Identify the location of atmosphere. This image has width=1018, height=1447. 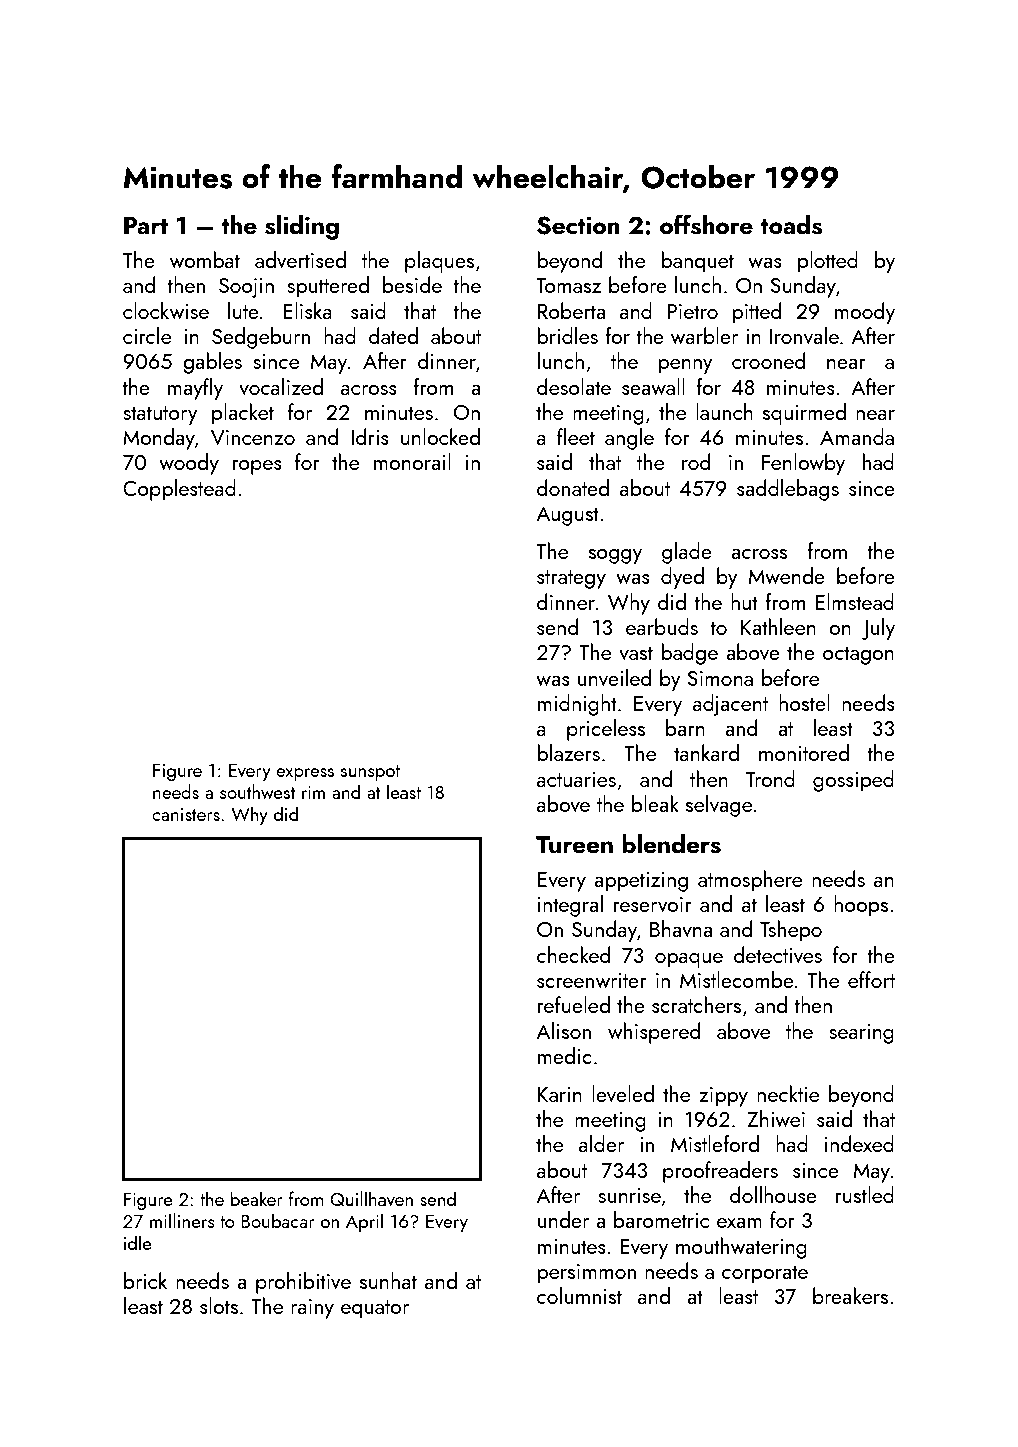
(750, 881).
